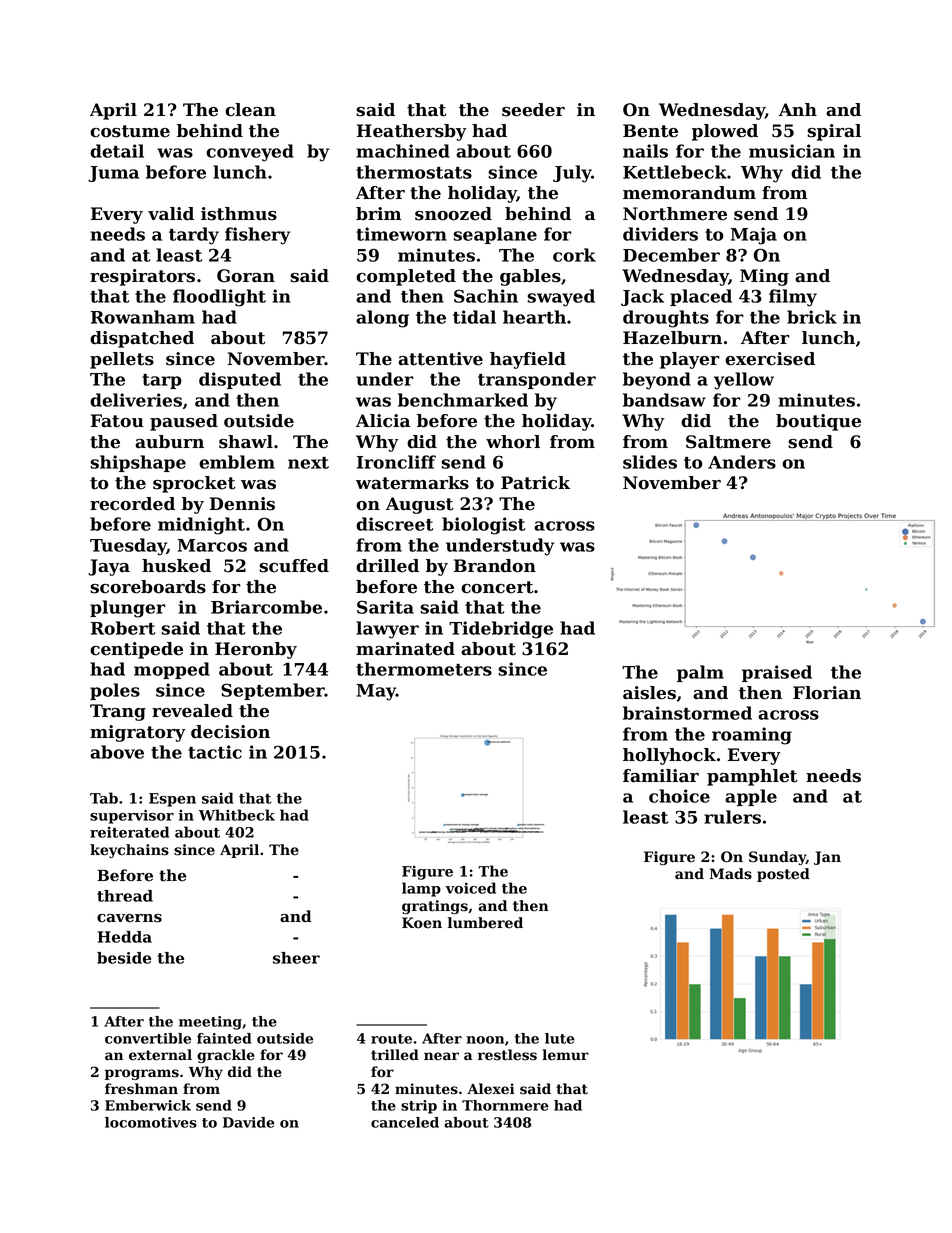 This screenshot has width=952, height=1233. Describe the element at coordinates (533, 110) in the screenshot. I see `seeder` at that location.
